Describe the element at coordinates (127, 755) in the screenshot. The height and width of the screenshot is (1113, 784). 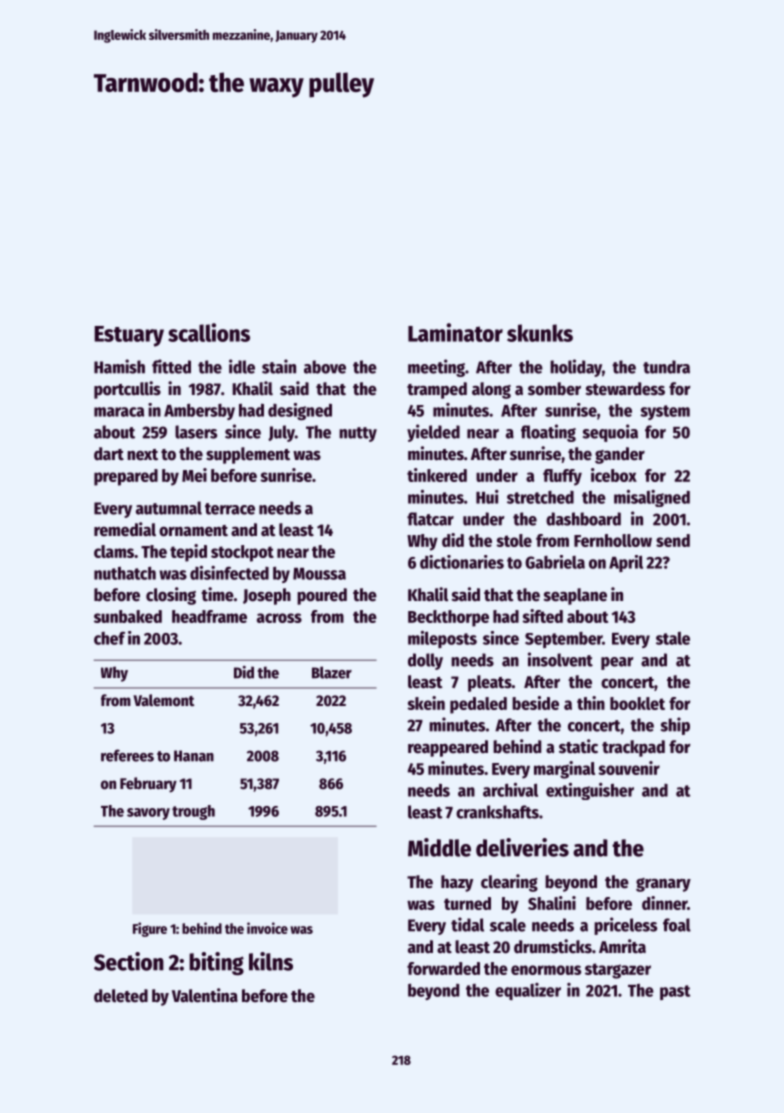
I see `referees` at that location.
